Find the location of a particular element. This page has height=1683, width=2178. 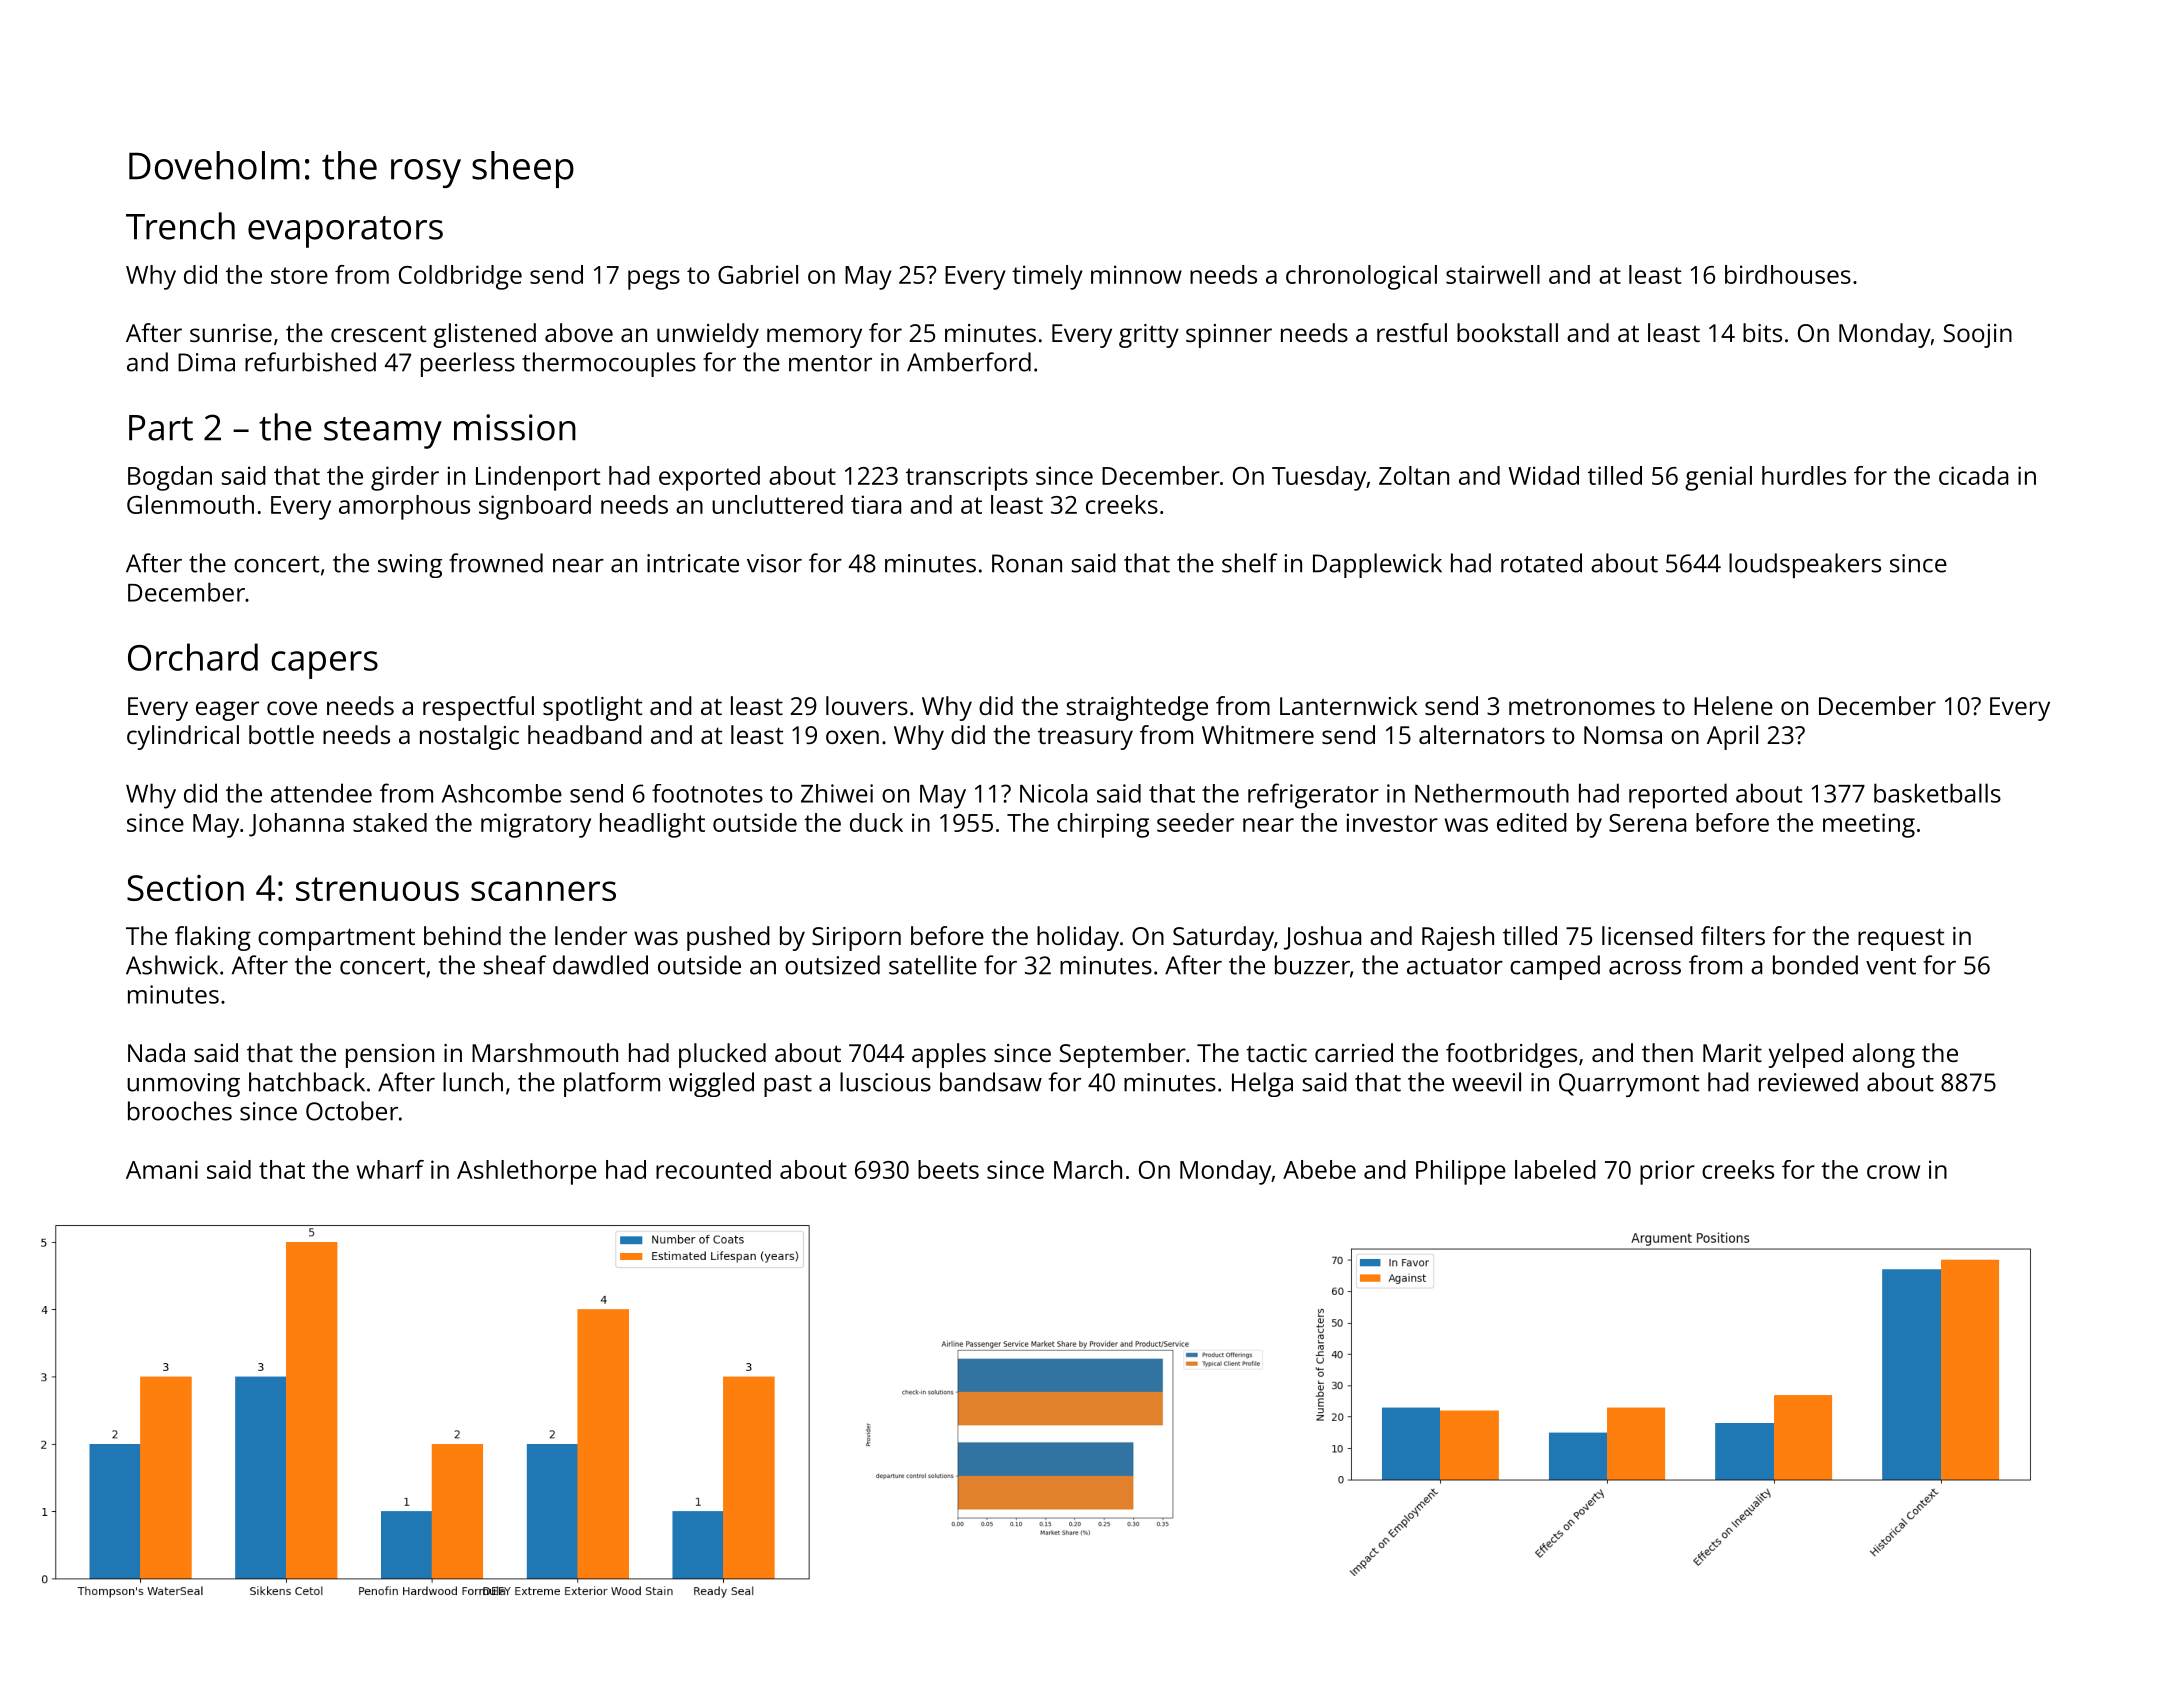

metronomes is located at coordinates (1582, 706).
